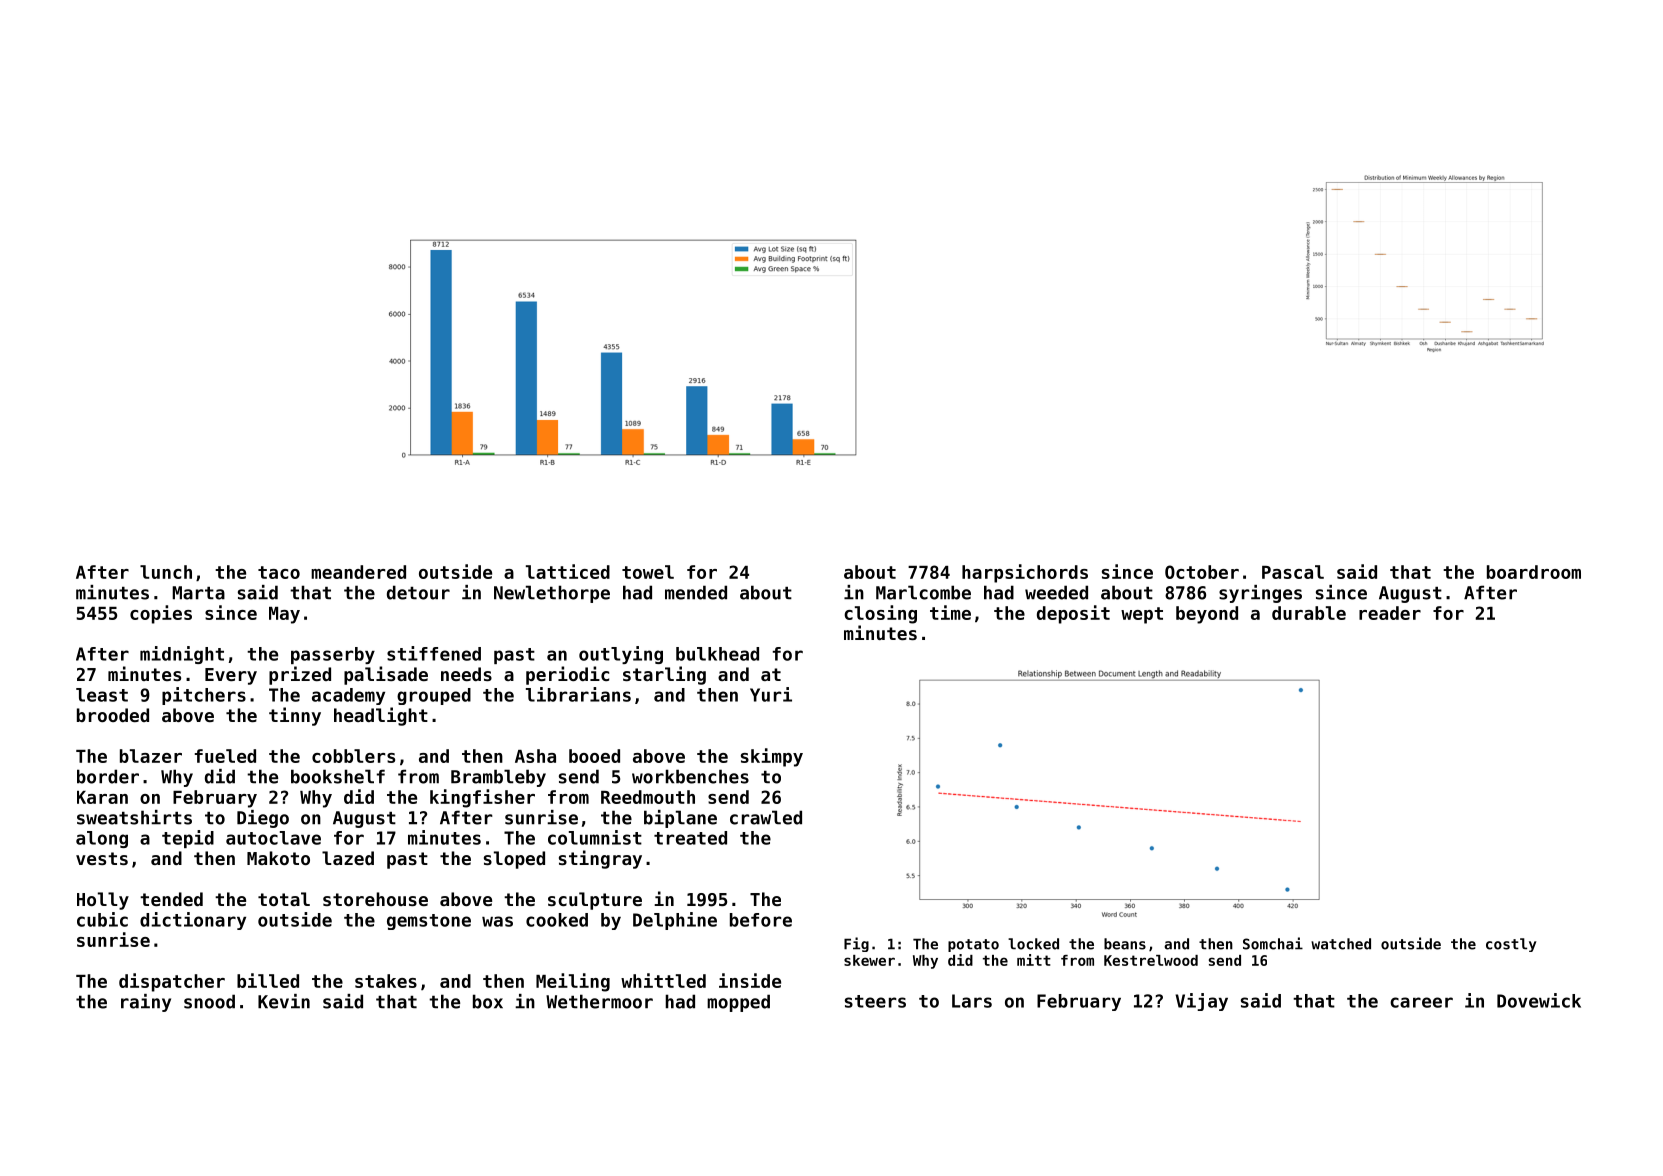 The height and width of the screenshot is (1176, 1663). I want to click on treated, so click(690, 838).
